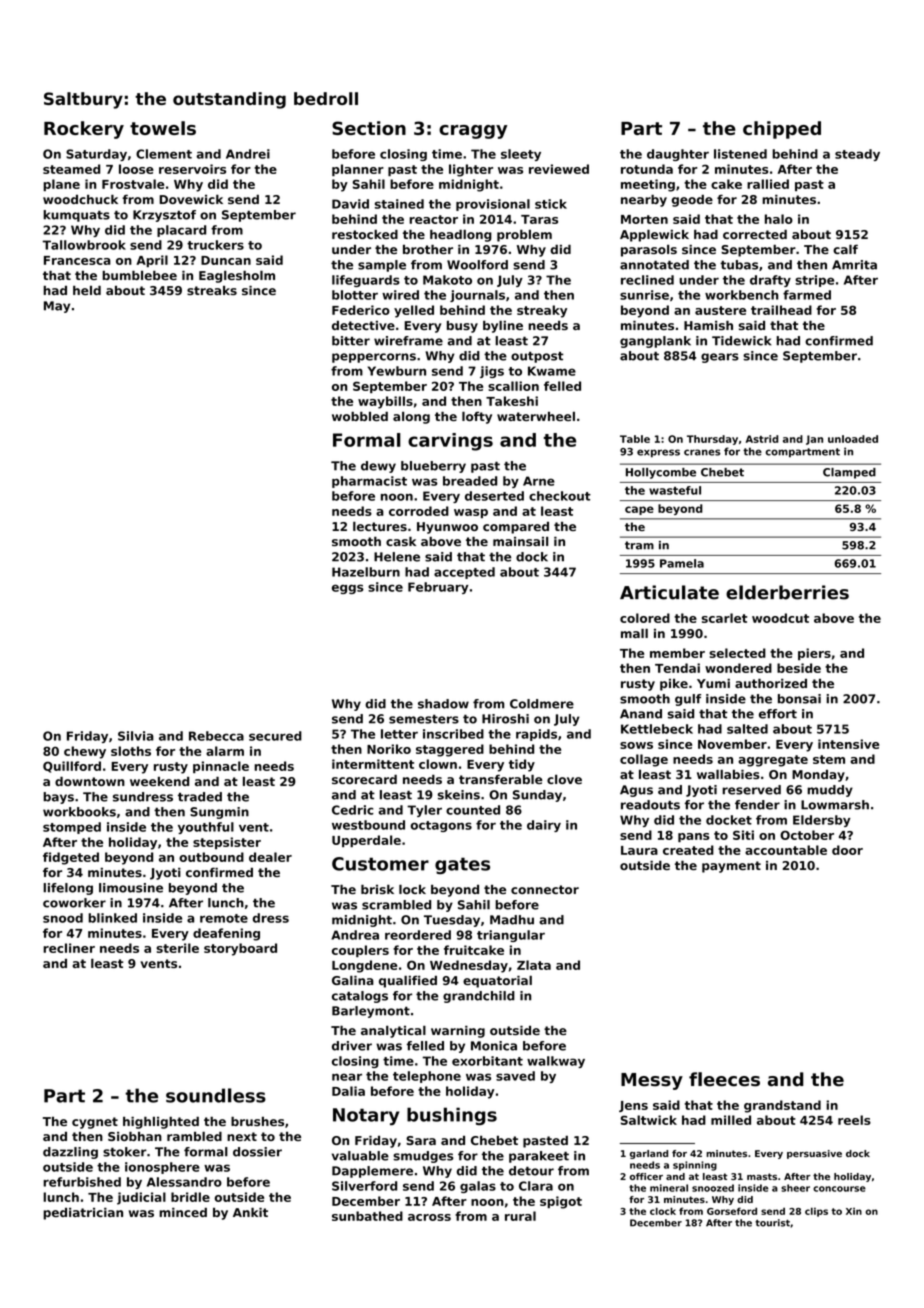 The image size is (924, 1308). I want to click on Madhu, so click(512, 920).
